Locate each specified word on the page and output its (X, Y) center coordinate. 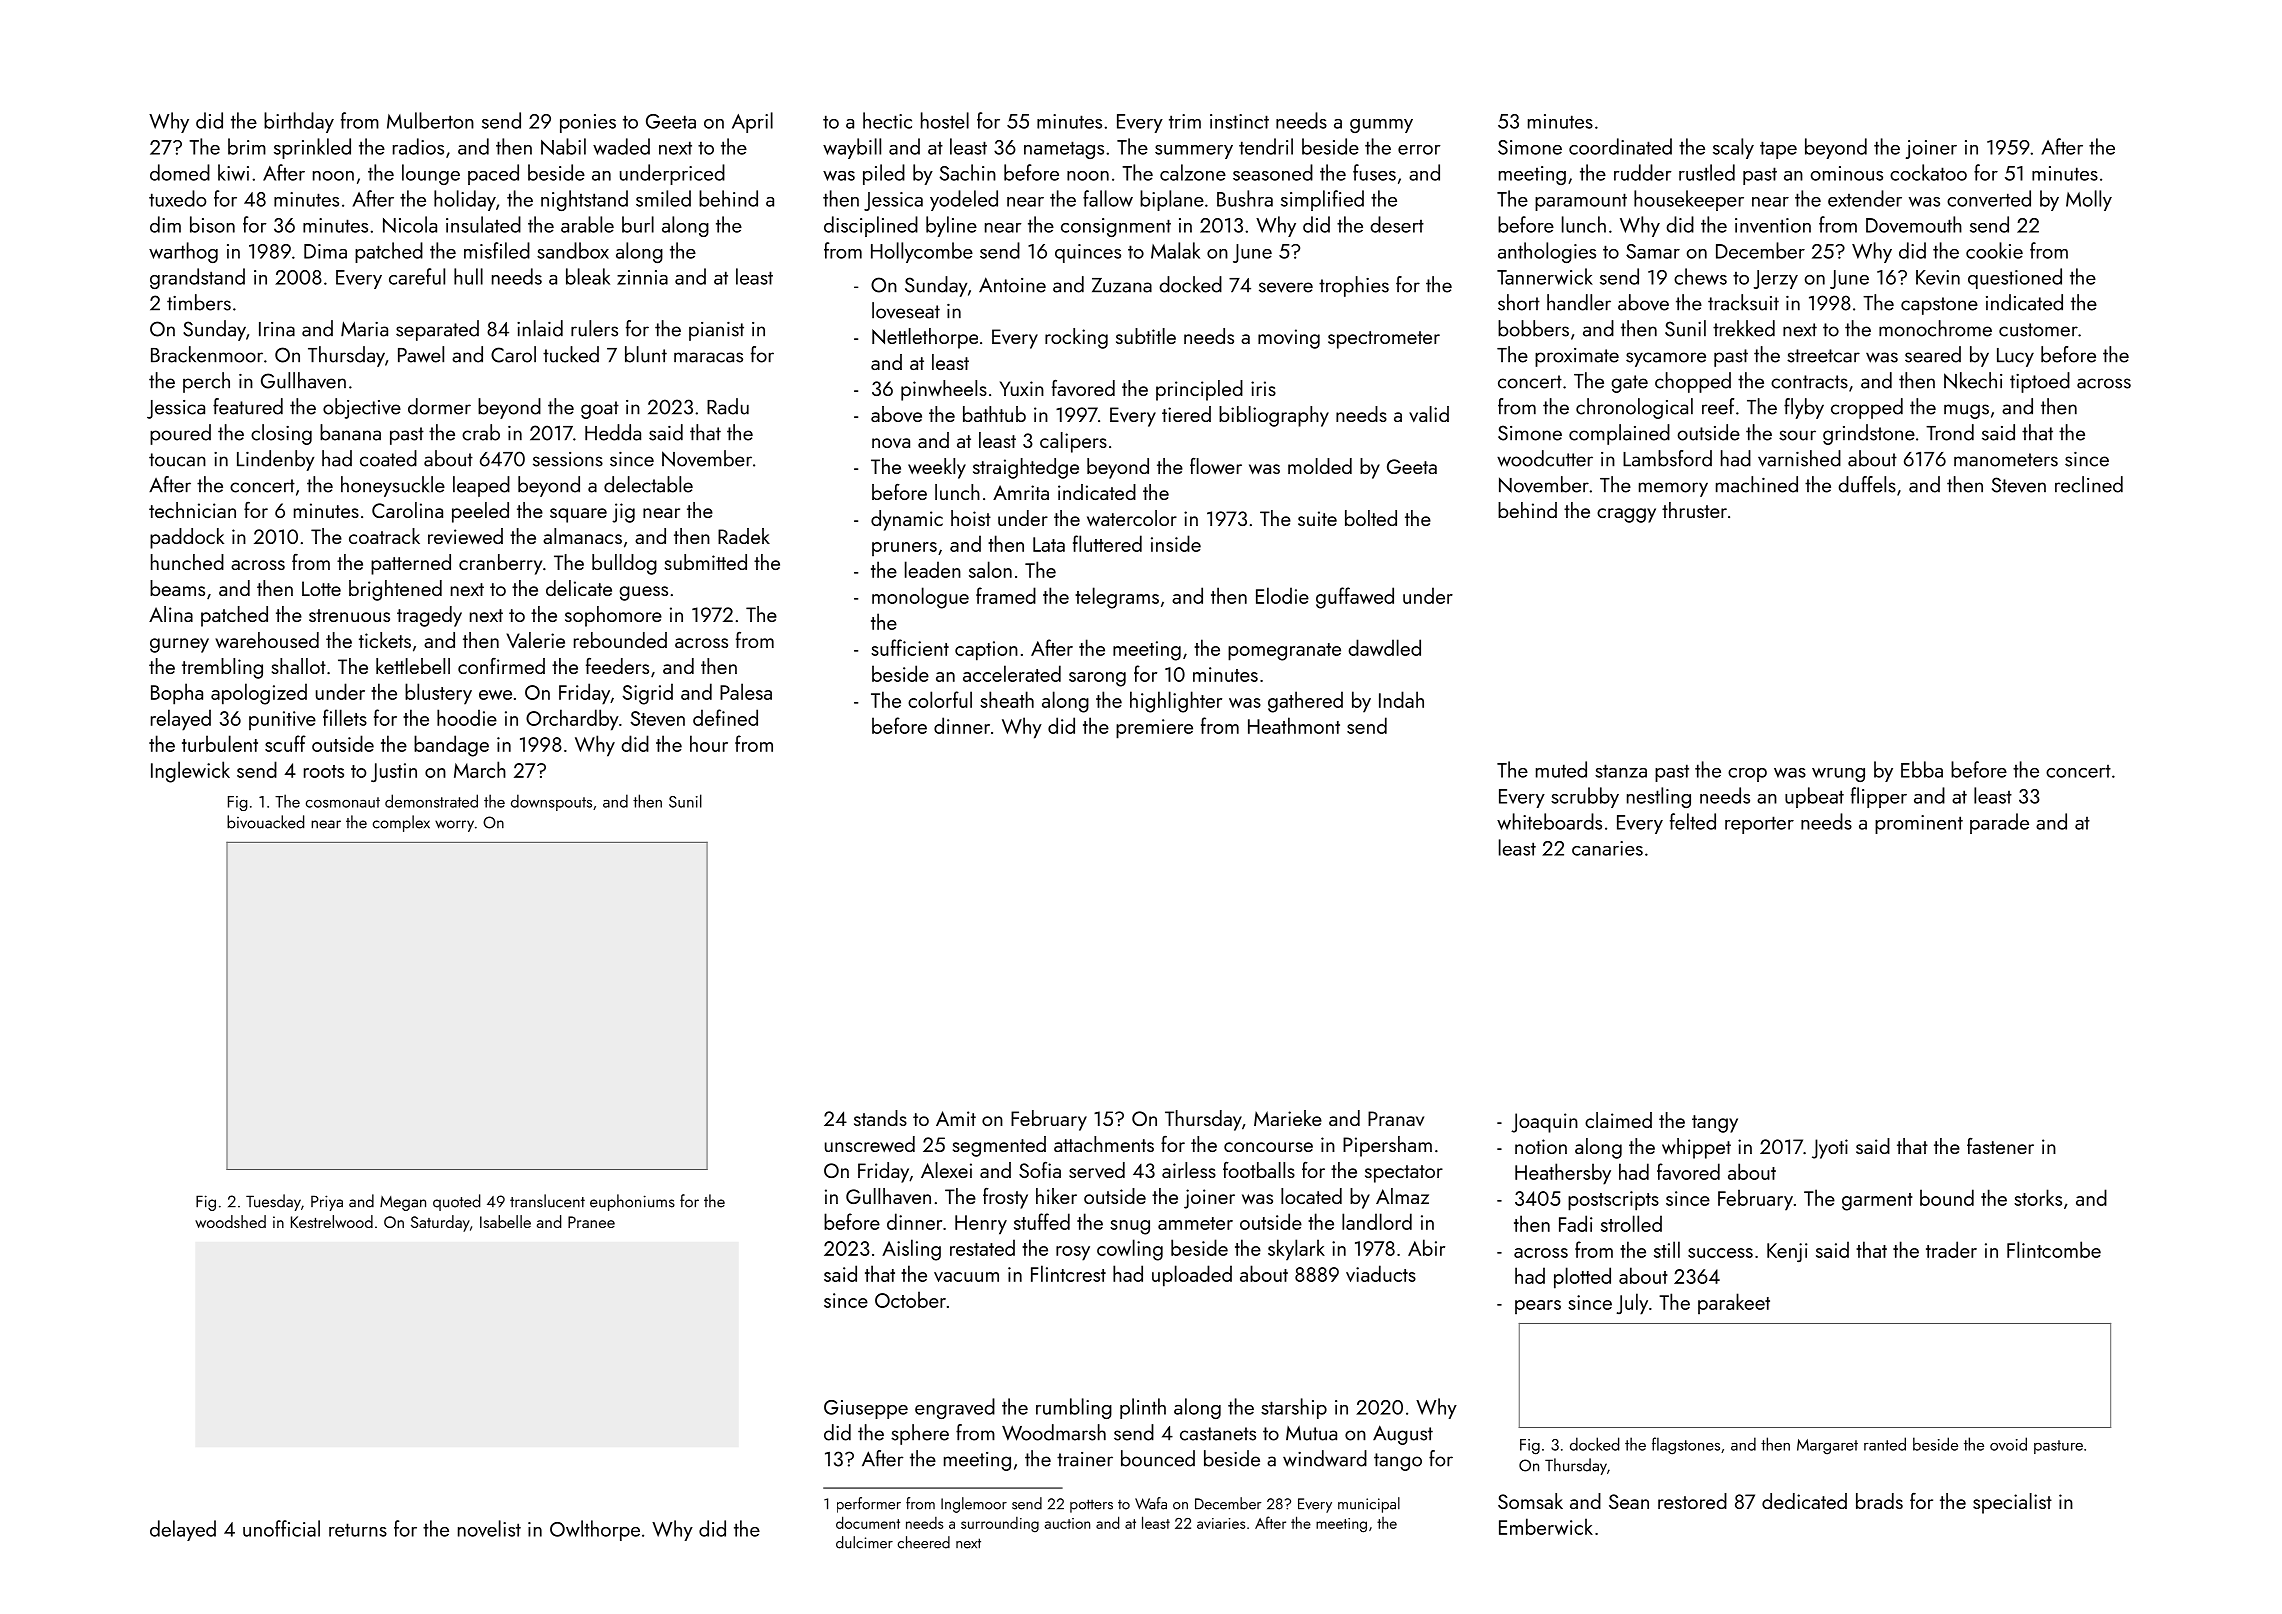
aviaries (1221, 1523)
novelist (489, 1528)
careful (417, 276)
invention (1773, 225)
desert (1397, 224)
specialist (2012, 1503)
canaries (1607, 848)
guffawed (1355, 598)
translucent (547, 1201)
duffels (1867, 484)
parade (1999, 823)
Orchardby (572, 720)
